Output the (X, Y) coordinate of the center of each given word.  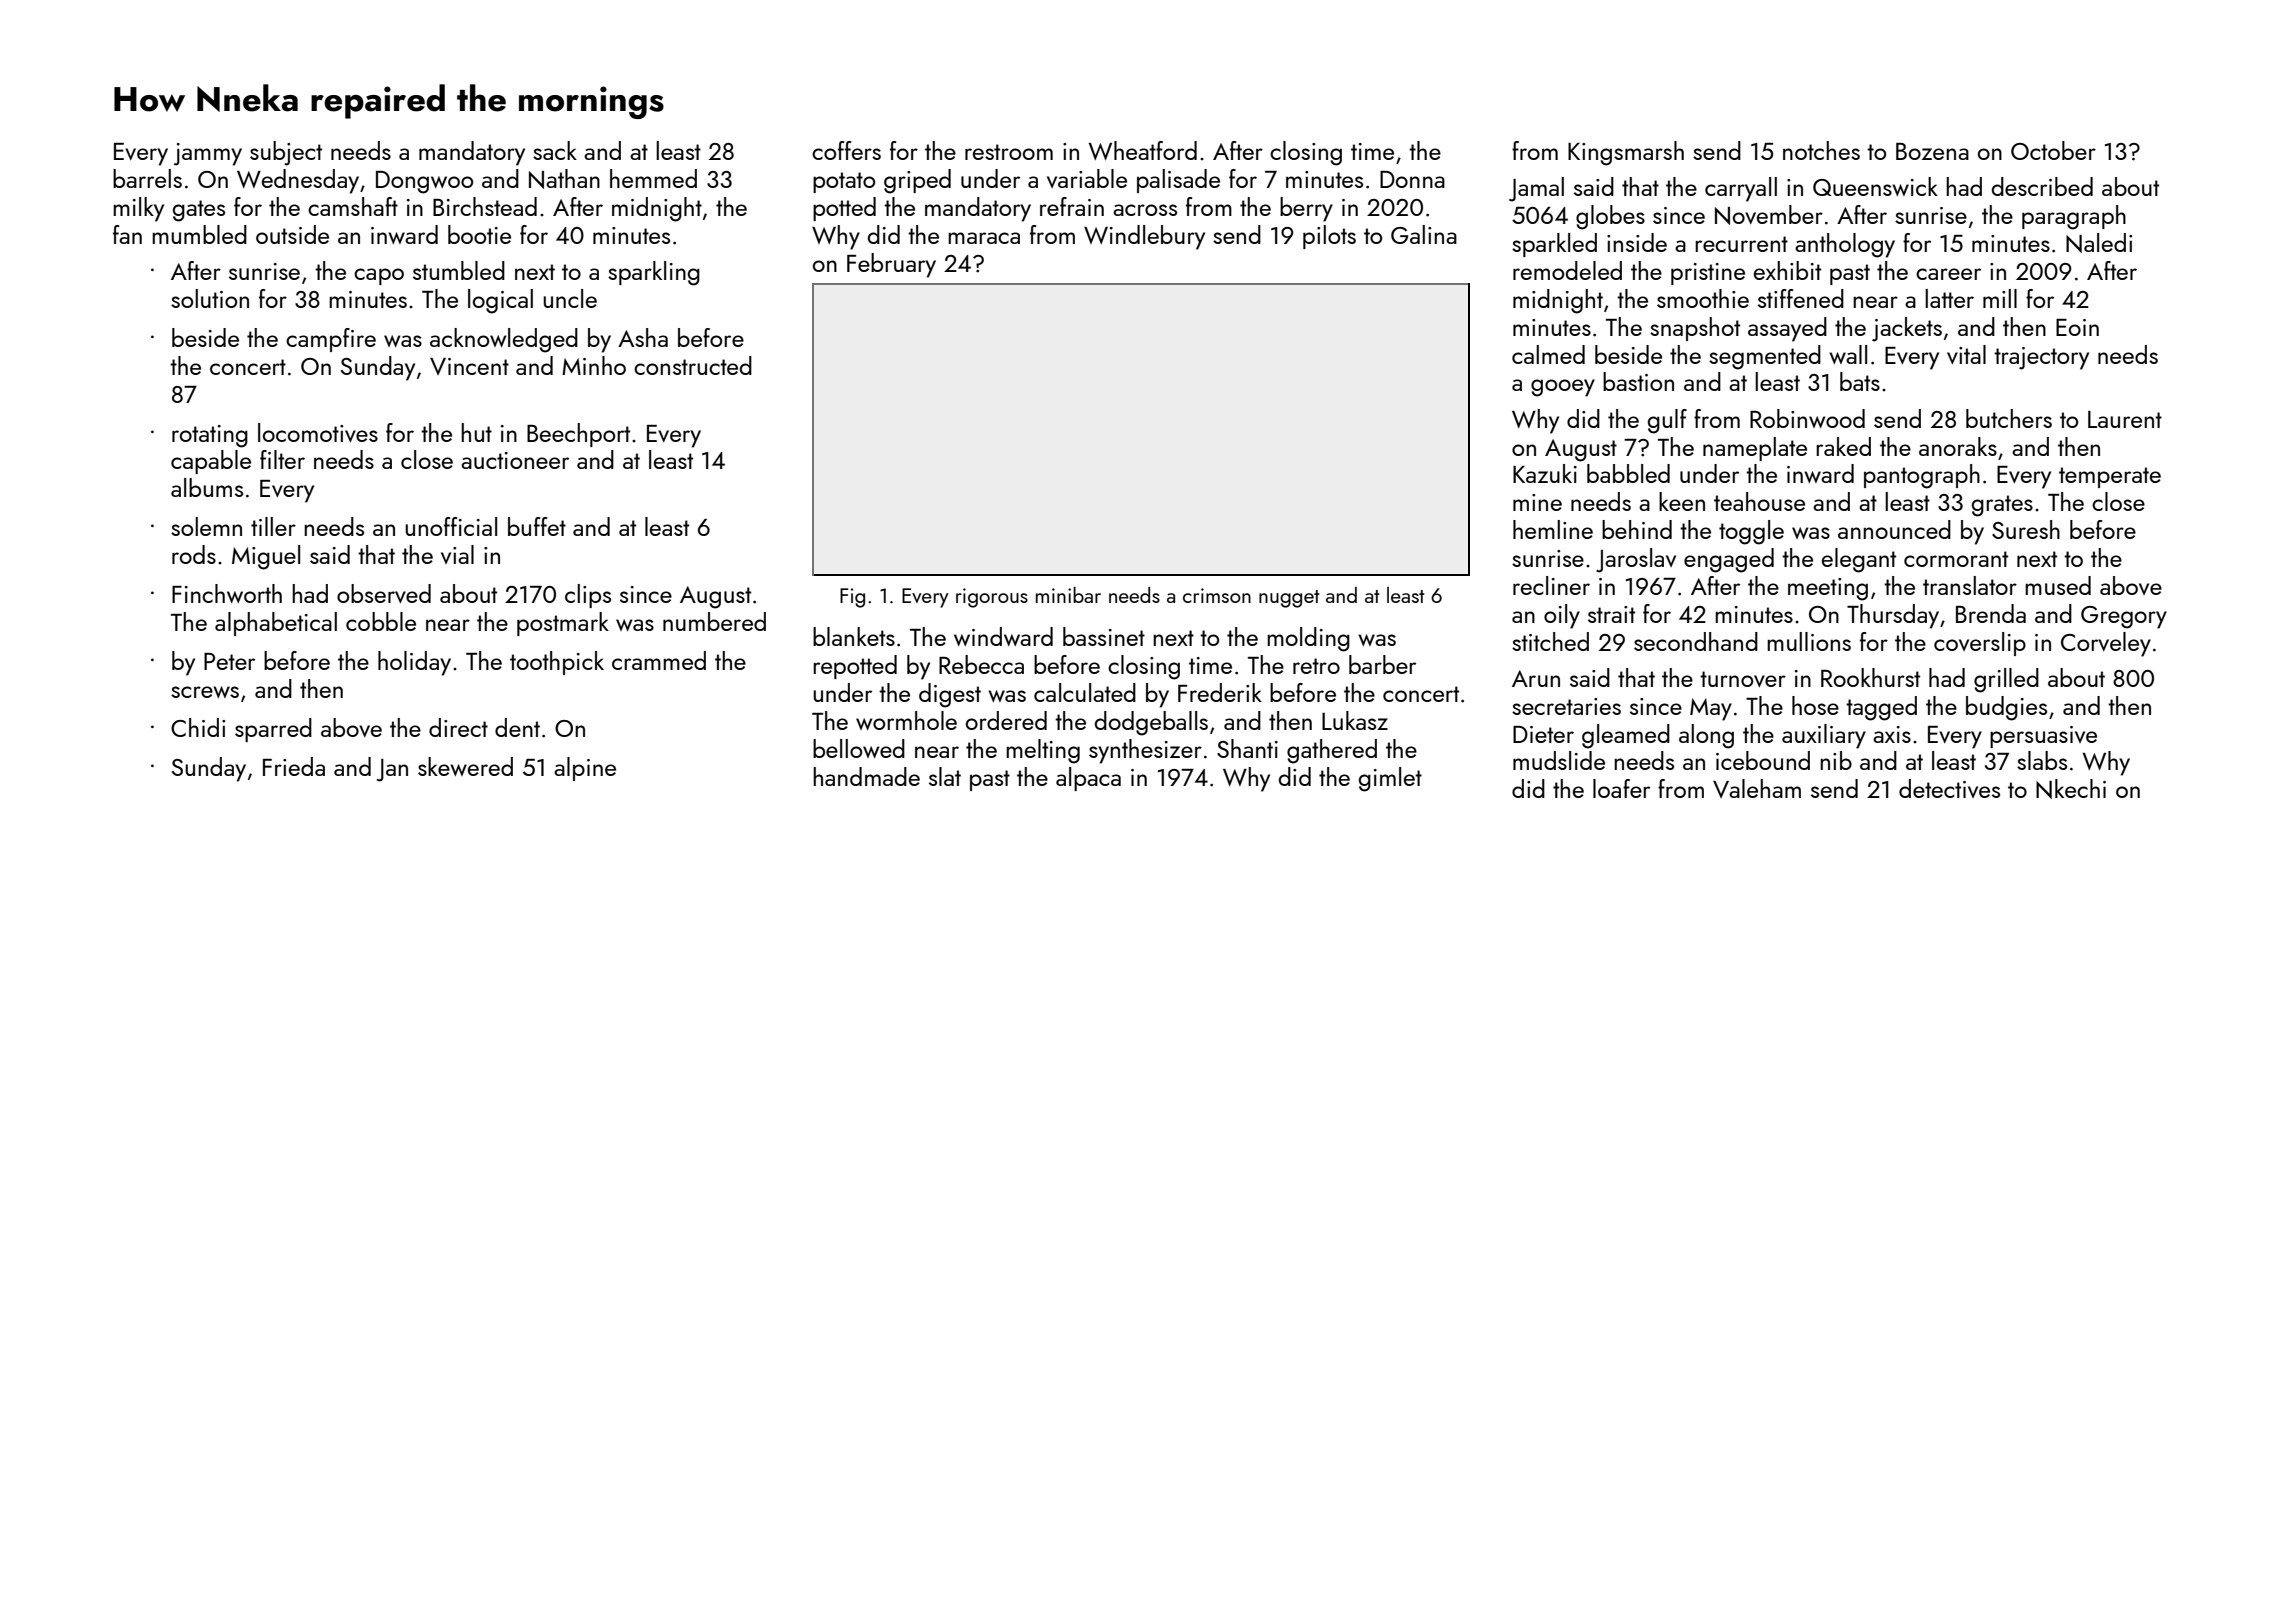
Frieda (294, 766)
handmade (866, 776)
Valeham (1757, 788)
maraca (984, 238)
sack (555, 150)
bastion (1638, 381)
